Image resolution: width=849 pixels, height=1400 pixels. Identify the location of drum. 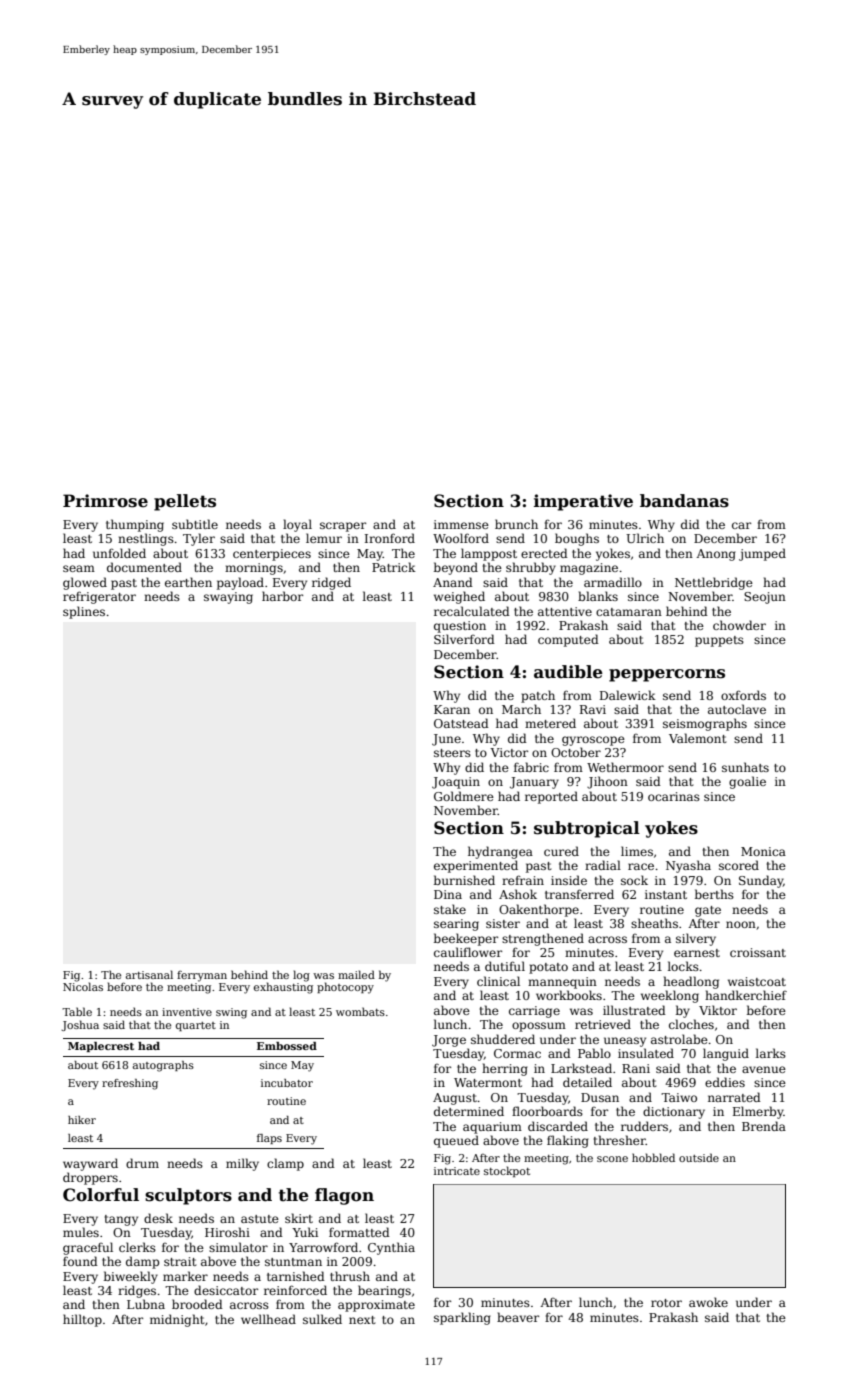
(142, 1163).
